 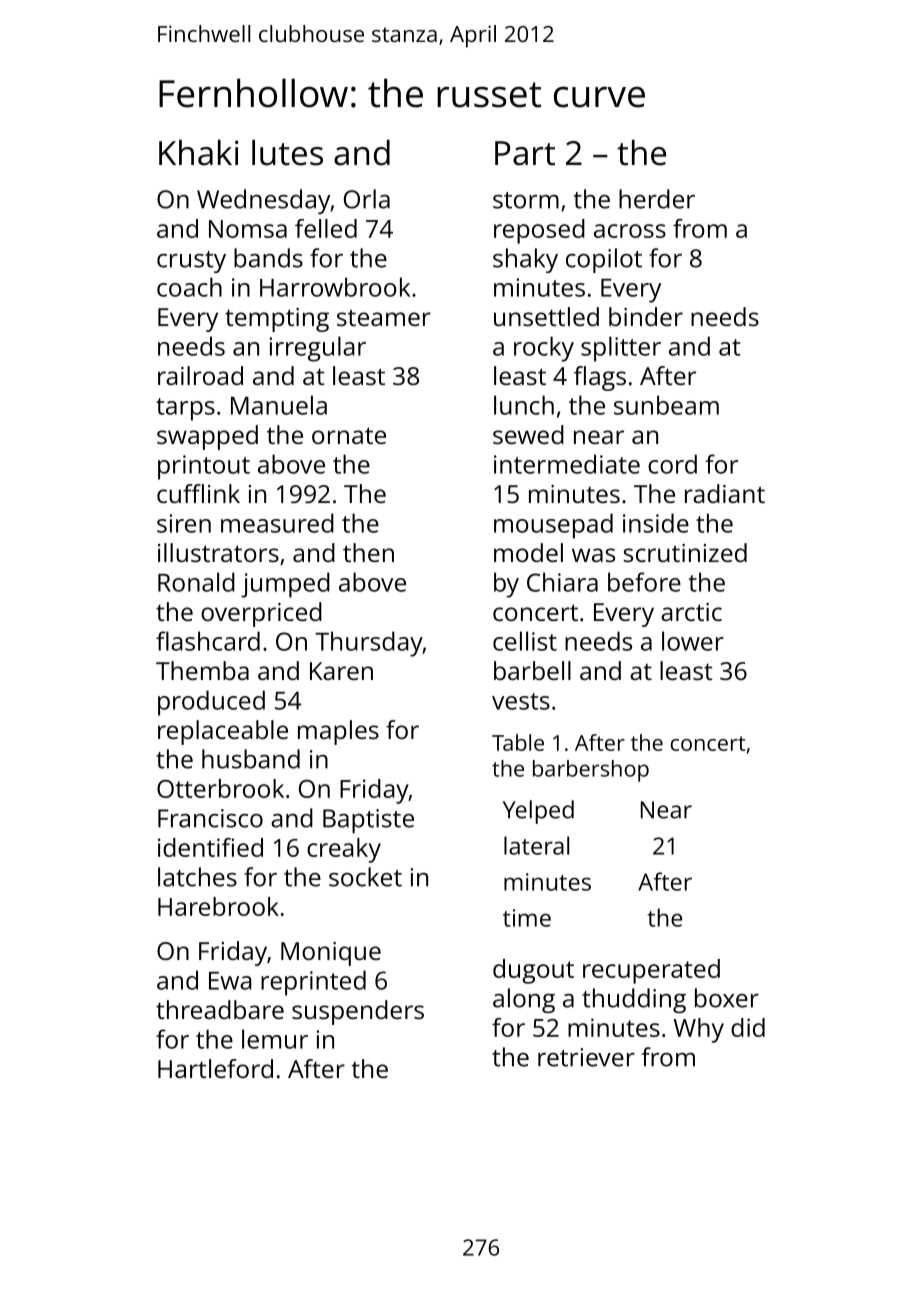 I want to click on measured, so click(x=277, y=523).
